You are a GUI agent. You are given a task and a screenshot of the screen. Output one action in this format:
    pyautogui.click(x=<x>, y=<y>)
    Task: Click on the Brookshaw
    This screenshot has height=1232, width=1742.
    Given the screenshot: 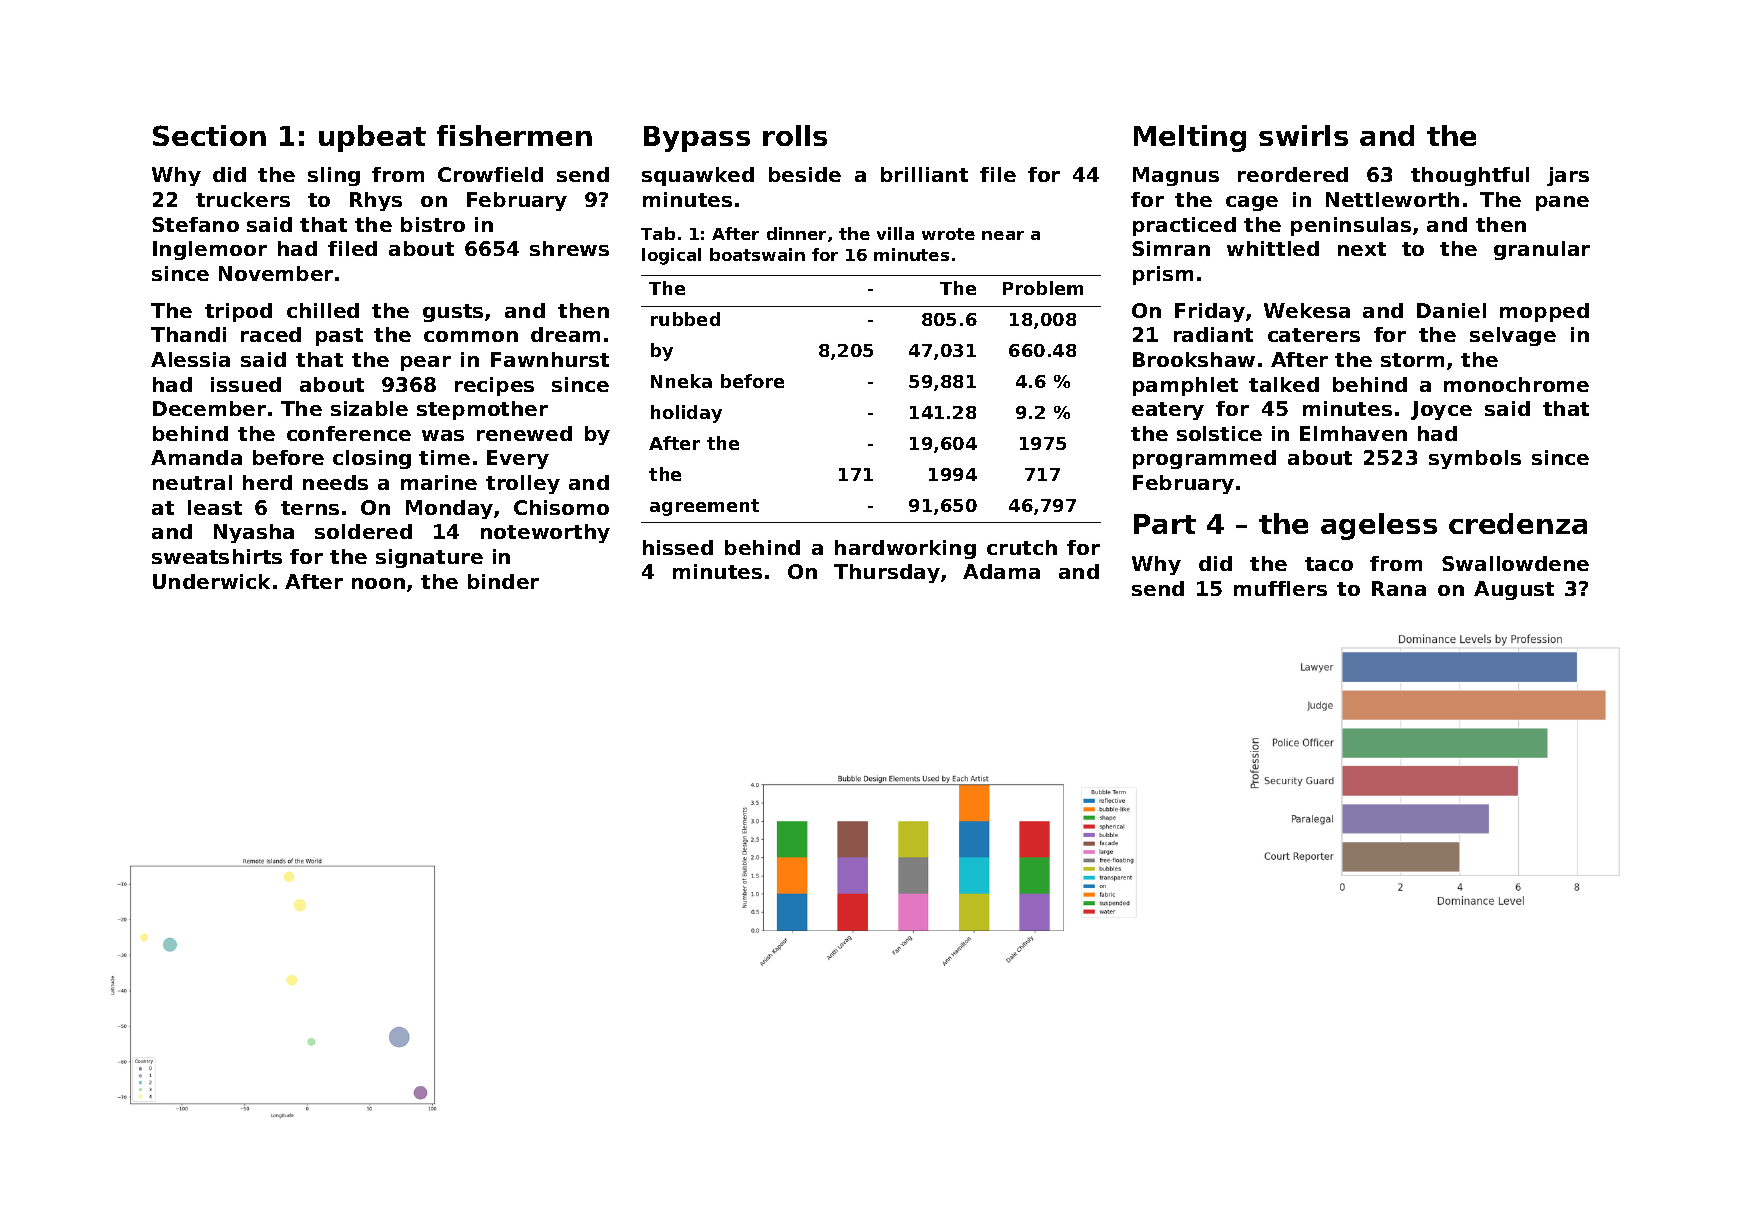 What is the action you would take?
    pyautogui.click(x=1194, y=359)
